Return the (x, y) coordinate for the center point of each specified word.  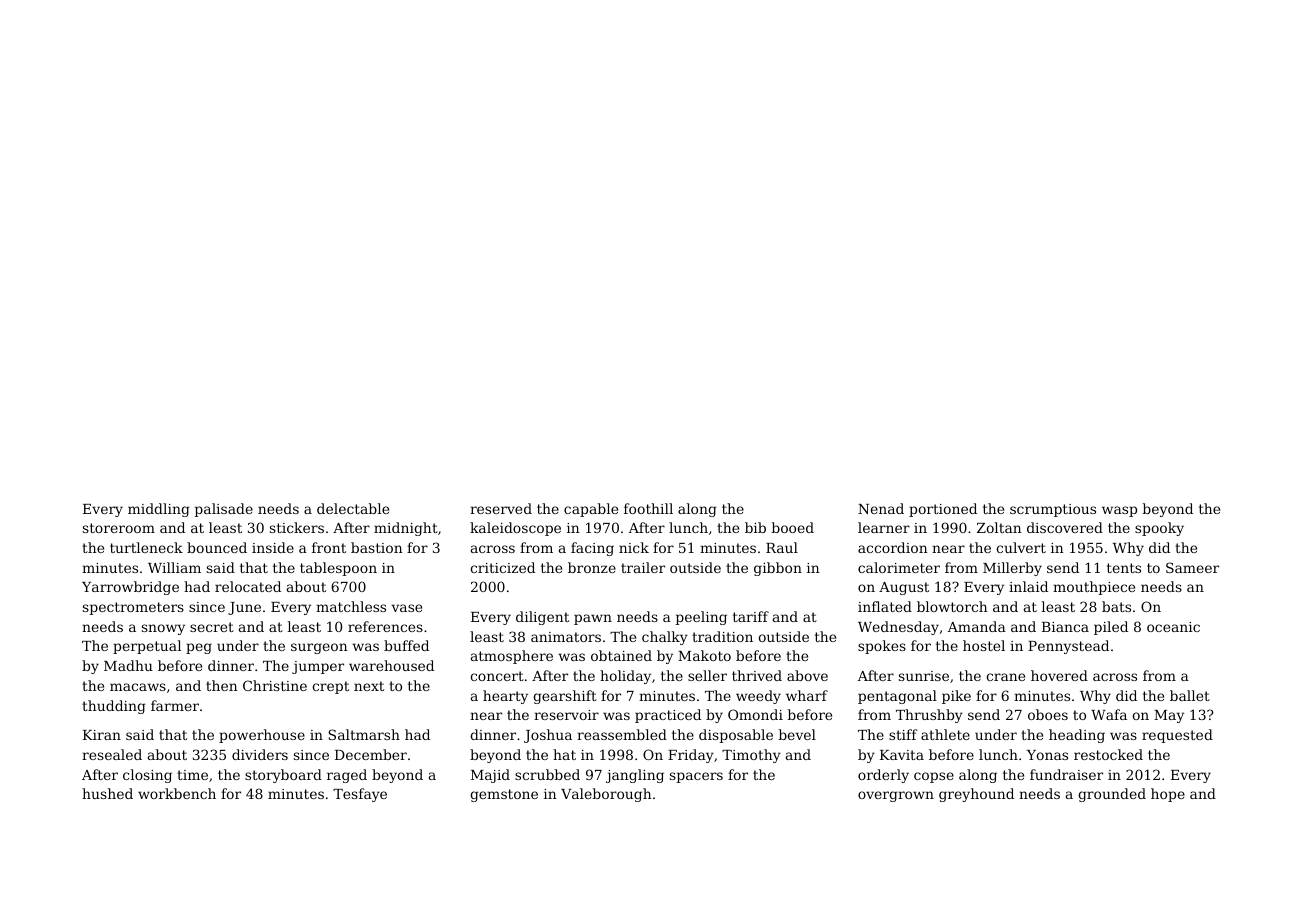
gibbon (778, 569)
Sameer (1192, 567)
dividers (260, 754)
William (174, 567)
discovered (1065, 527)
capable (591, 510)
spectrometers (133, 608)
